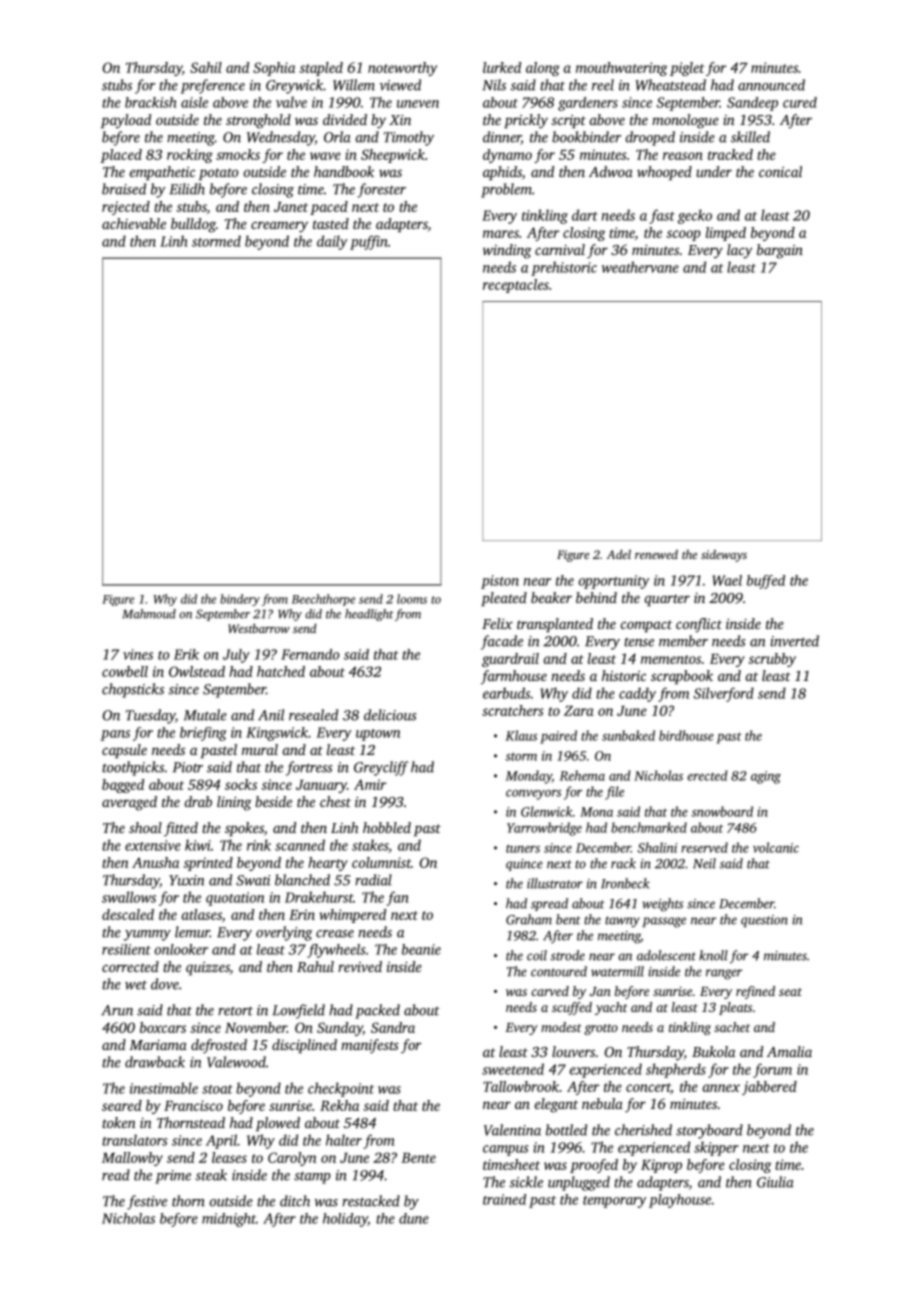  What do you see at coordinates (662, 905) in the screenshot?
I see `weights` at bounding box center [662, 905].
